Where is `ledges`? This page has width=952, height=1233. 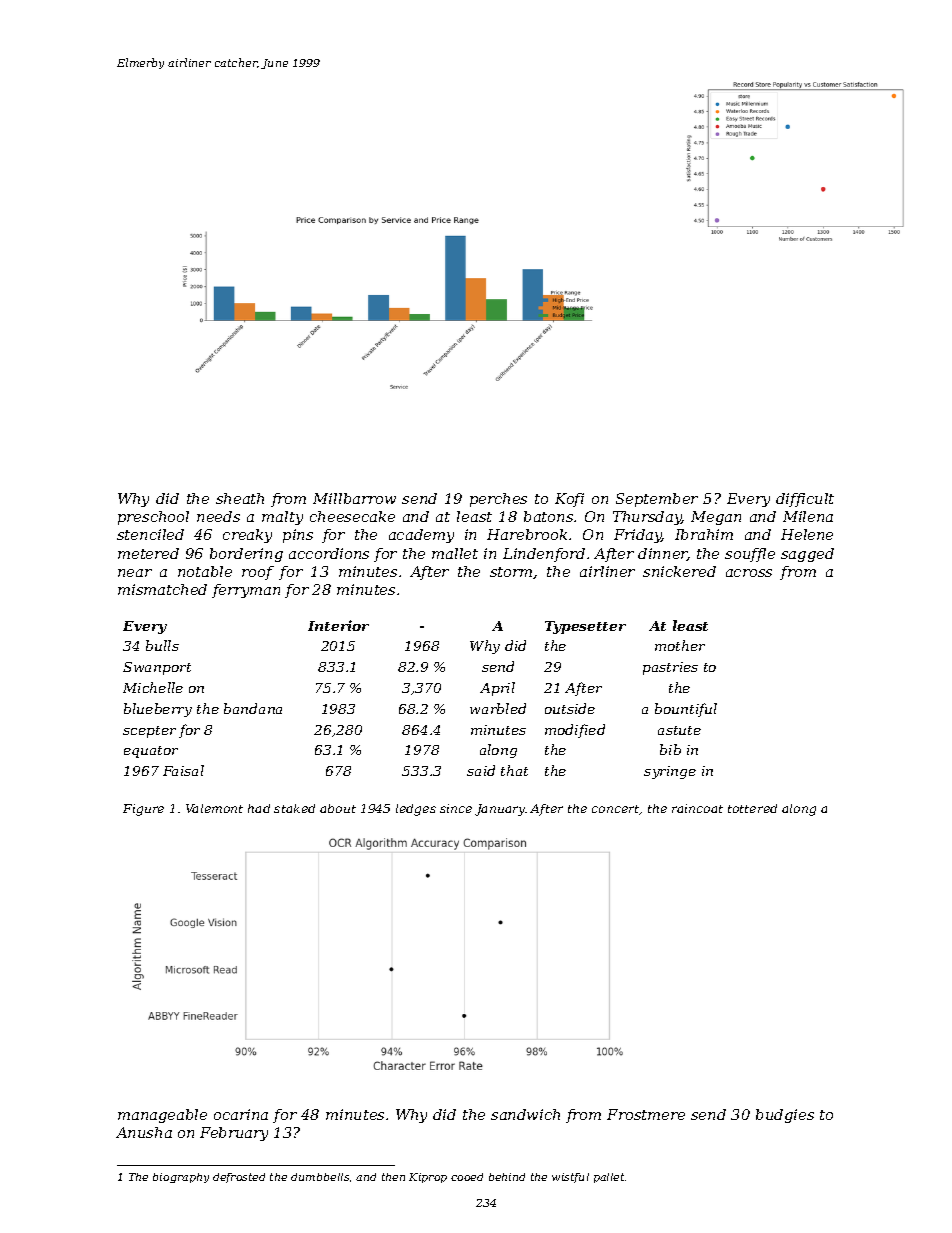 ledges is located at coordinates (416, 810).
